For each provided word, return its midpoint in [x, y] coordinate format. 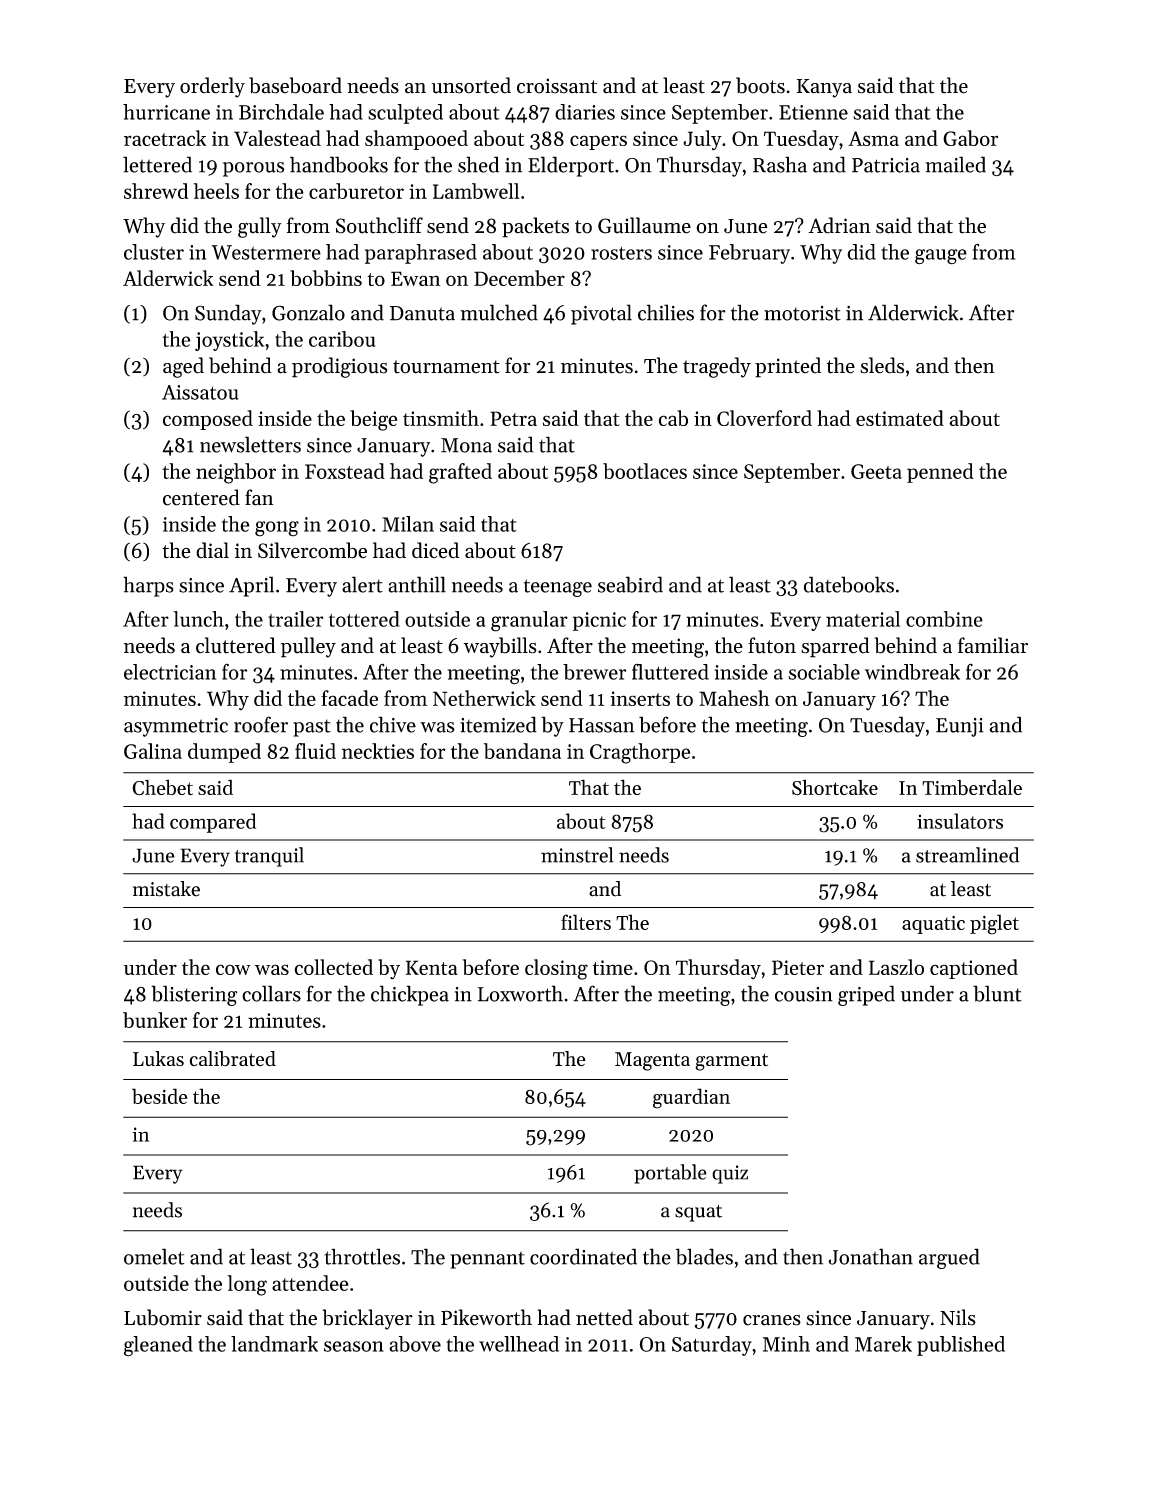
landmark [274, 1344]
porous [254, 169]
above [415, 1344]
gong [277, 529]
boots [760, 85]
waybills [500, 647]
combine [944, 619]
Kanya [824, 88]
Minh [786, 1344]
